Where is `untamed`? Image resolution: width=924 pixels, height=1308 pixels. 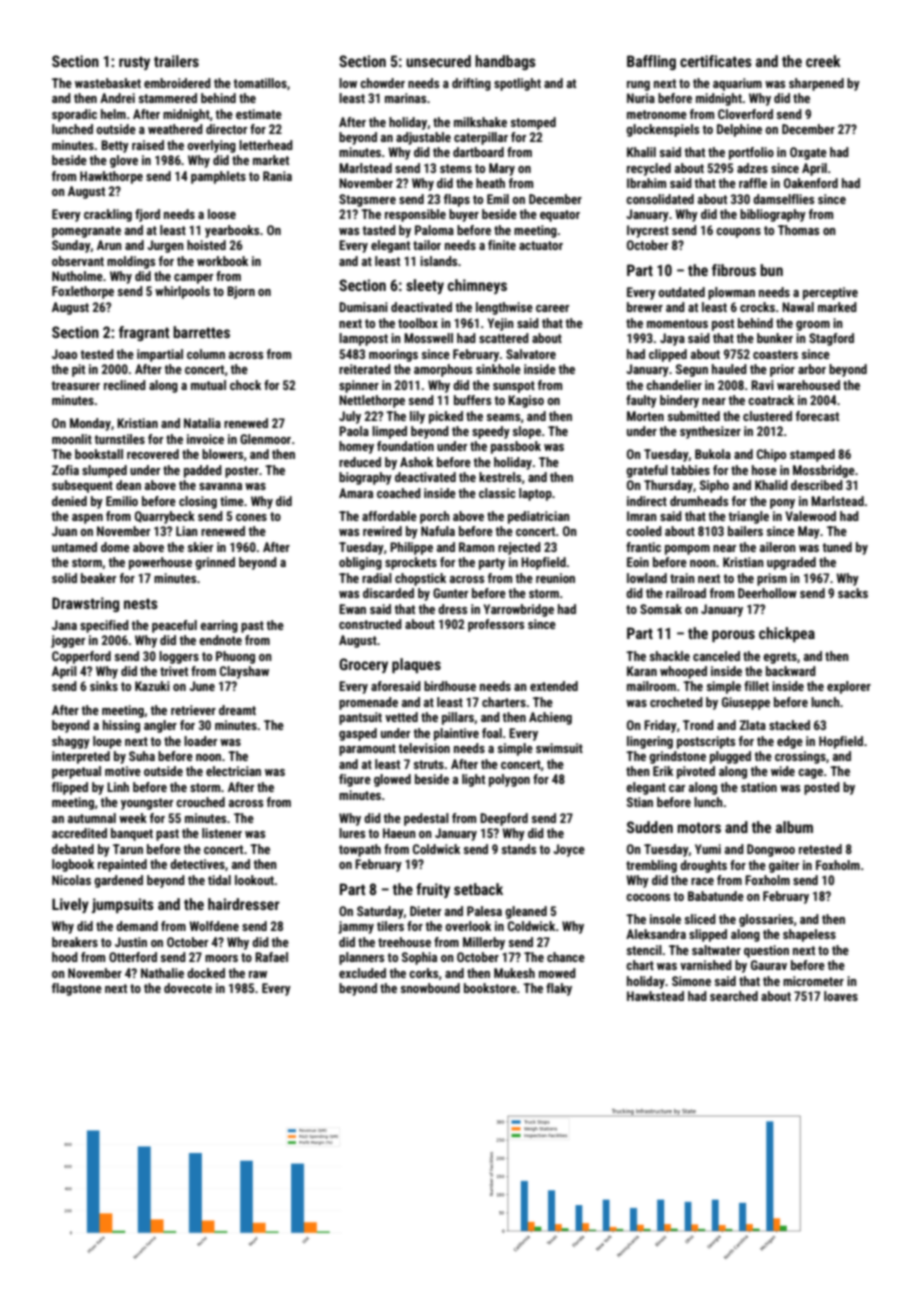
untamed is located at coordinates (74, 547).
